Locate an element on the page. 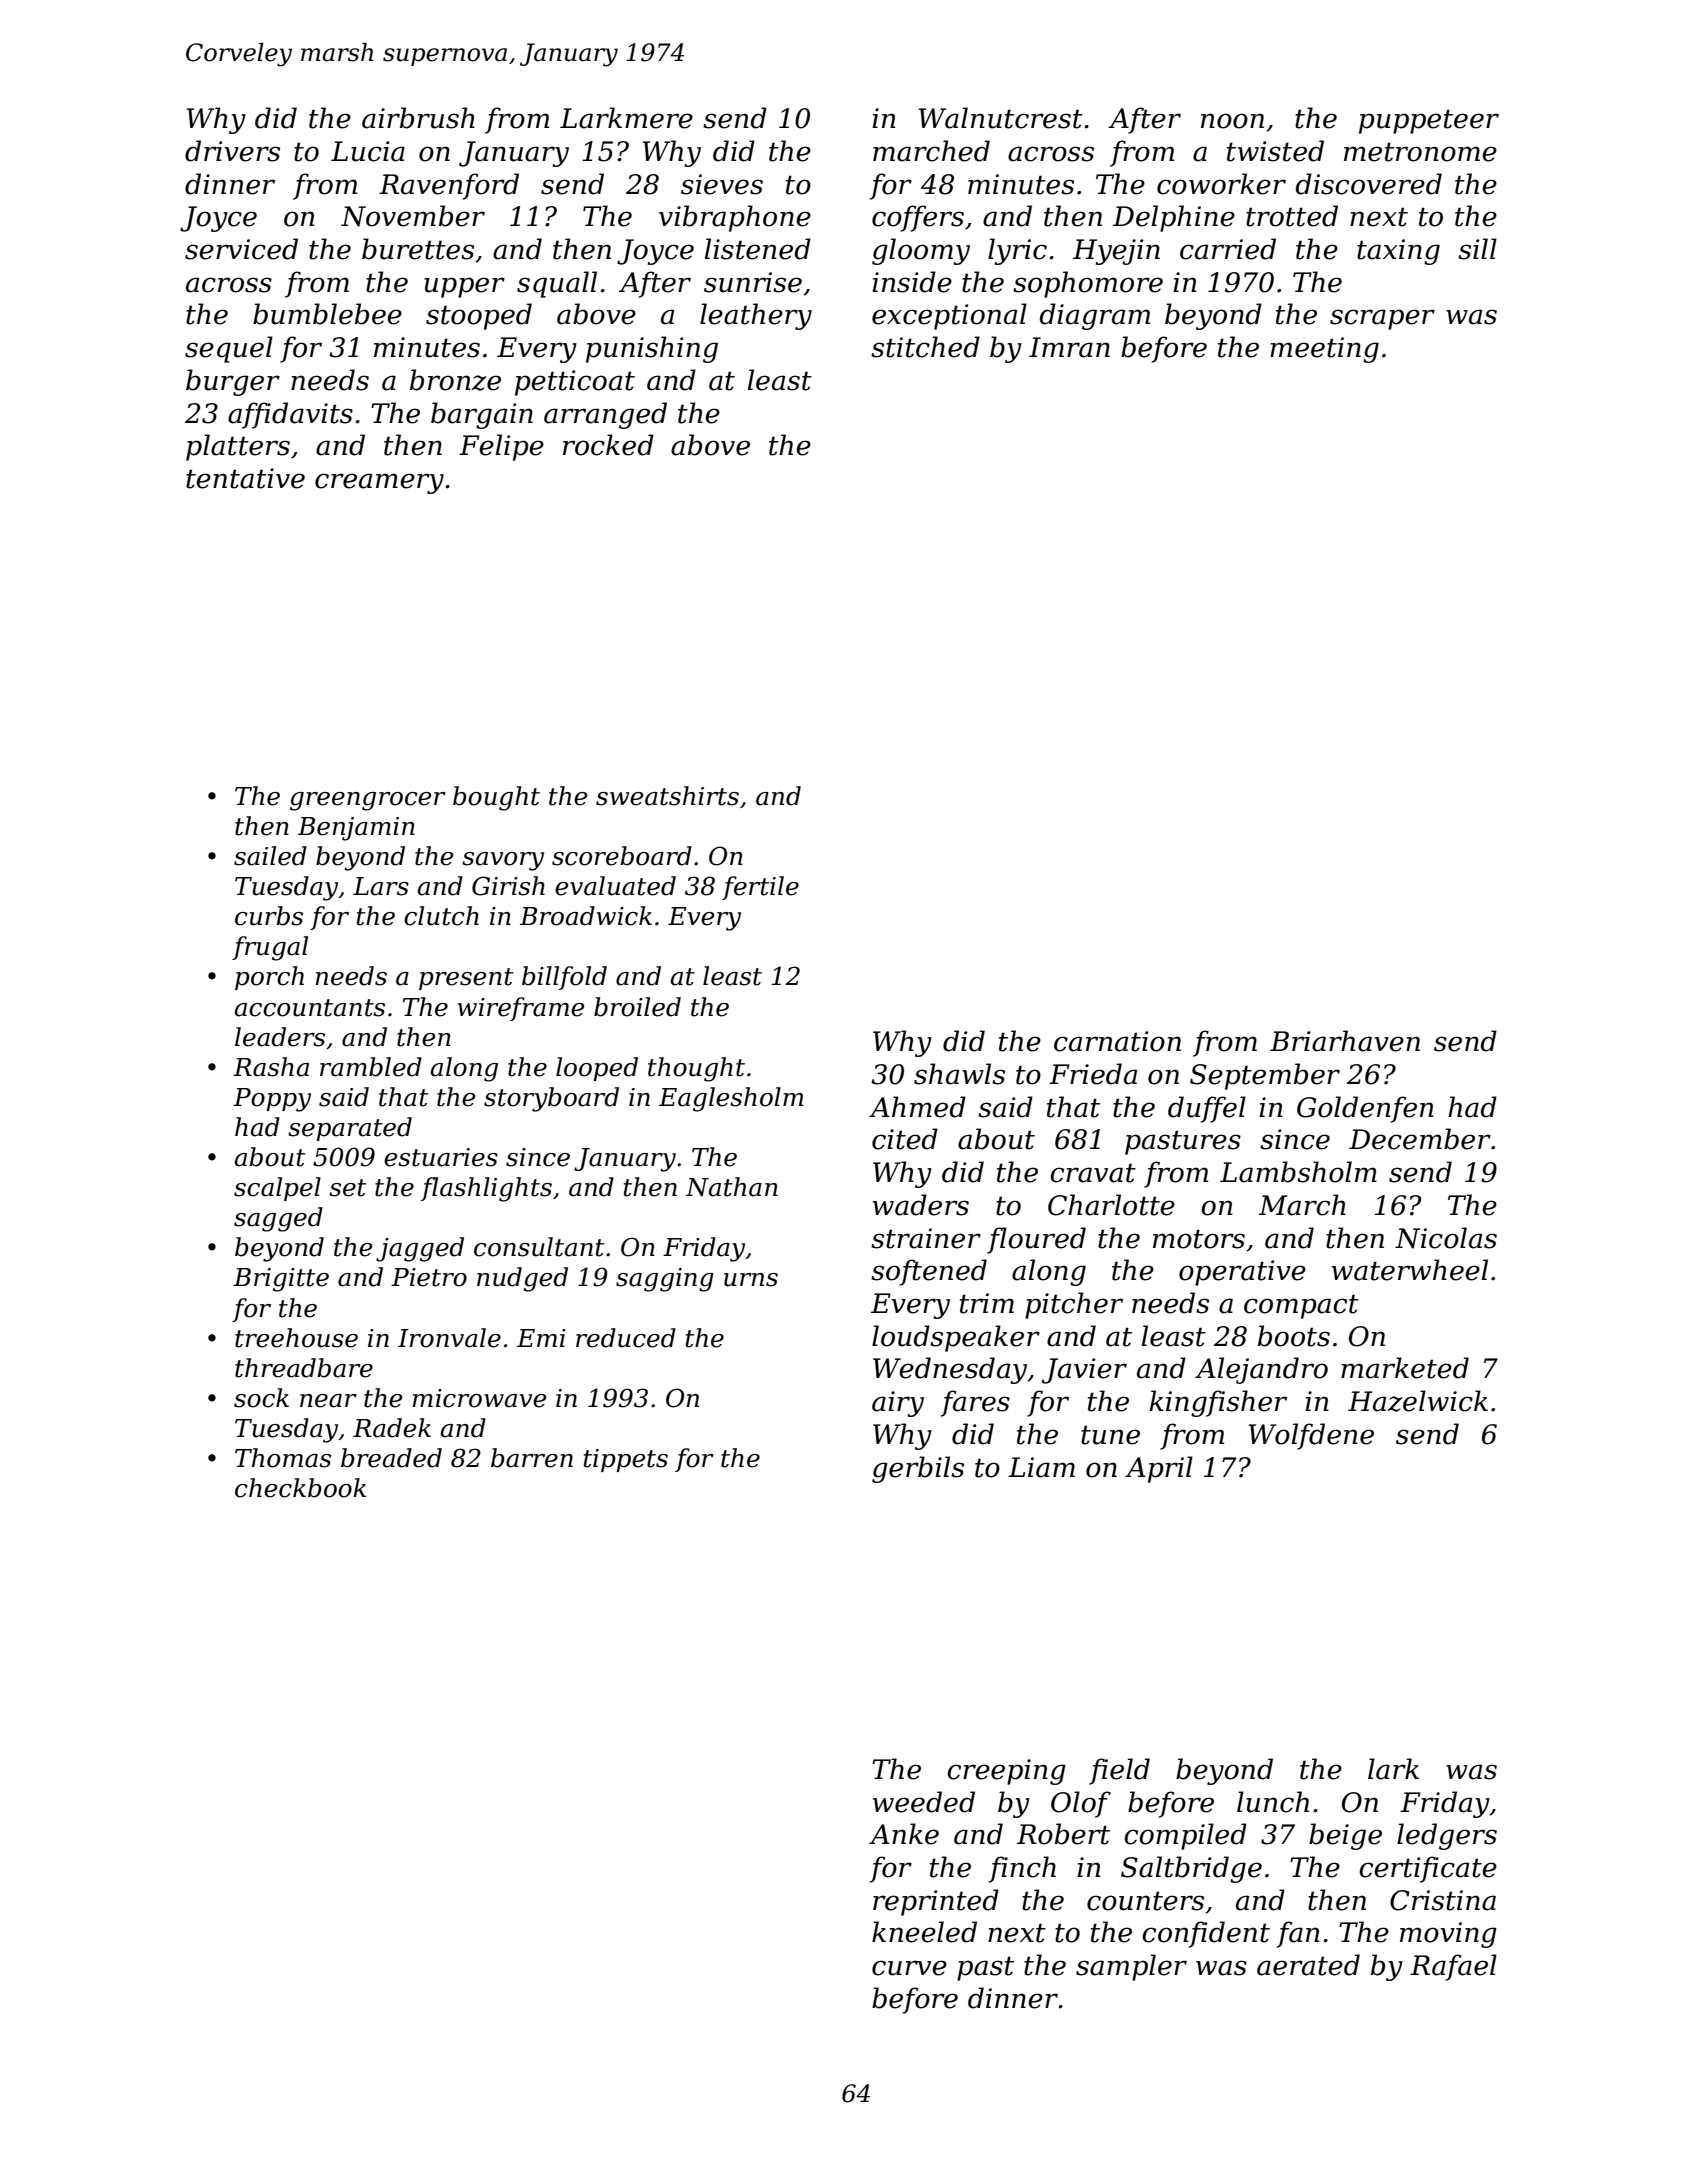 This document has width=1683, height=2178. checkbook is located at coordinates (300, 1488).
